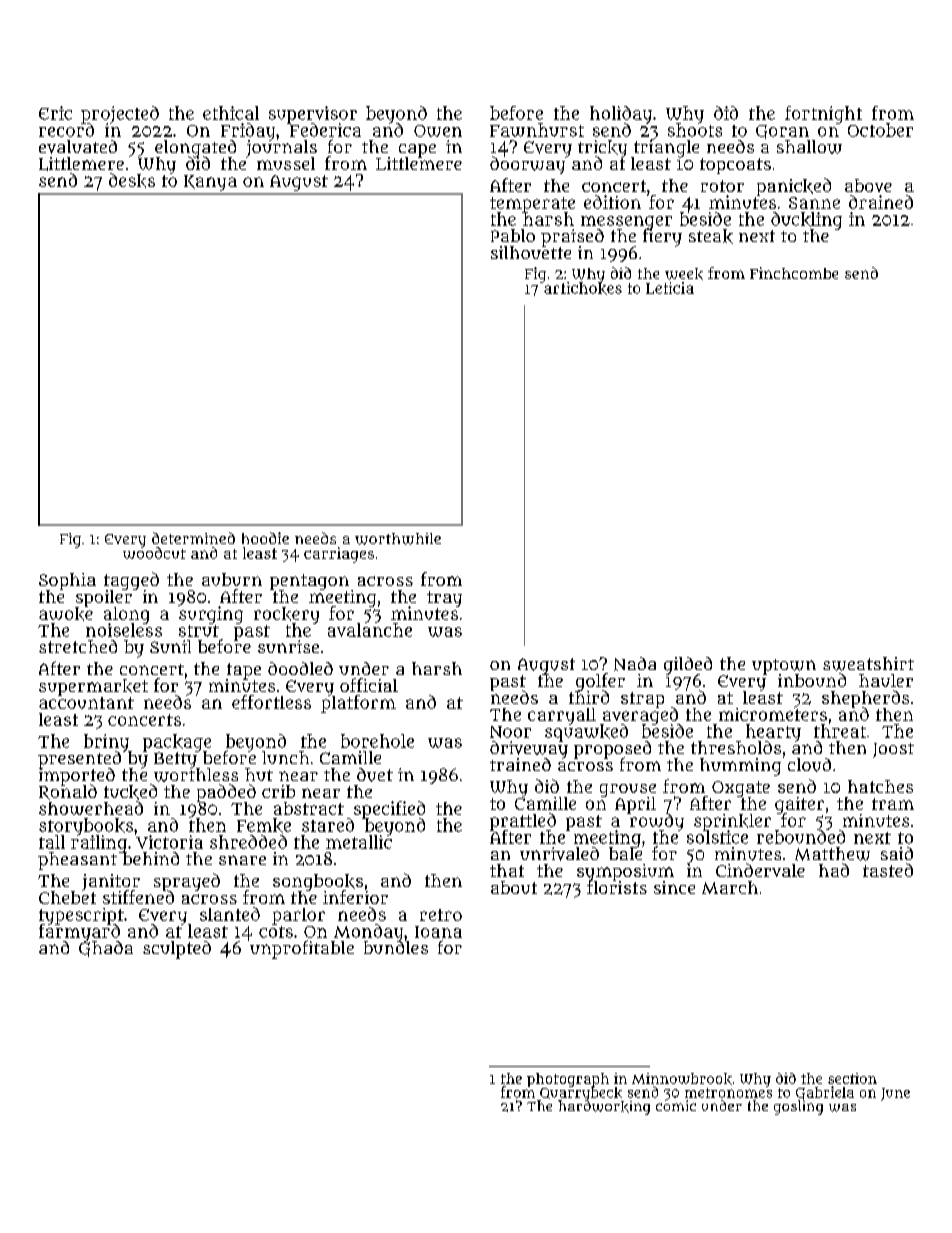 This screenshot has width=952, height=1233. I want to click on edition, so click(612, 202).
